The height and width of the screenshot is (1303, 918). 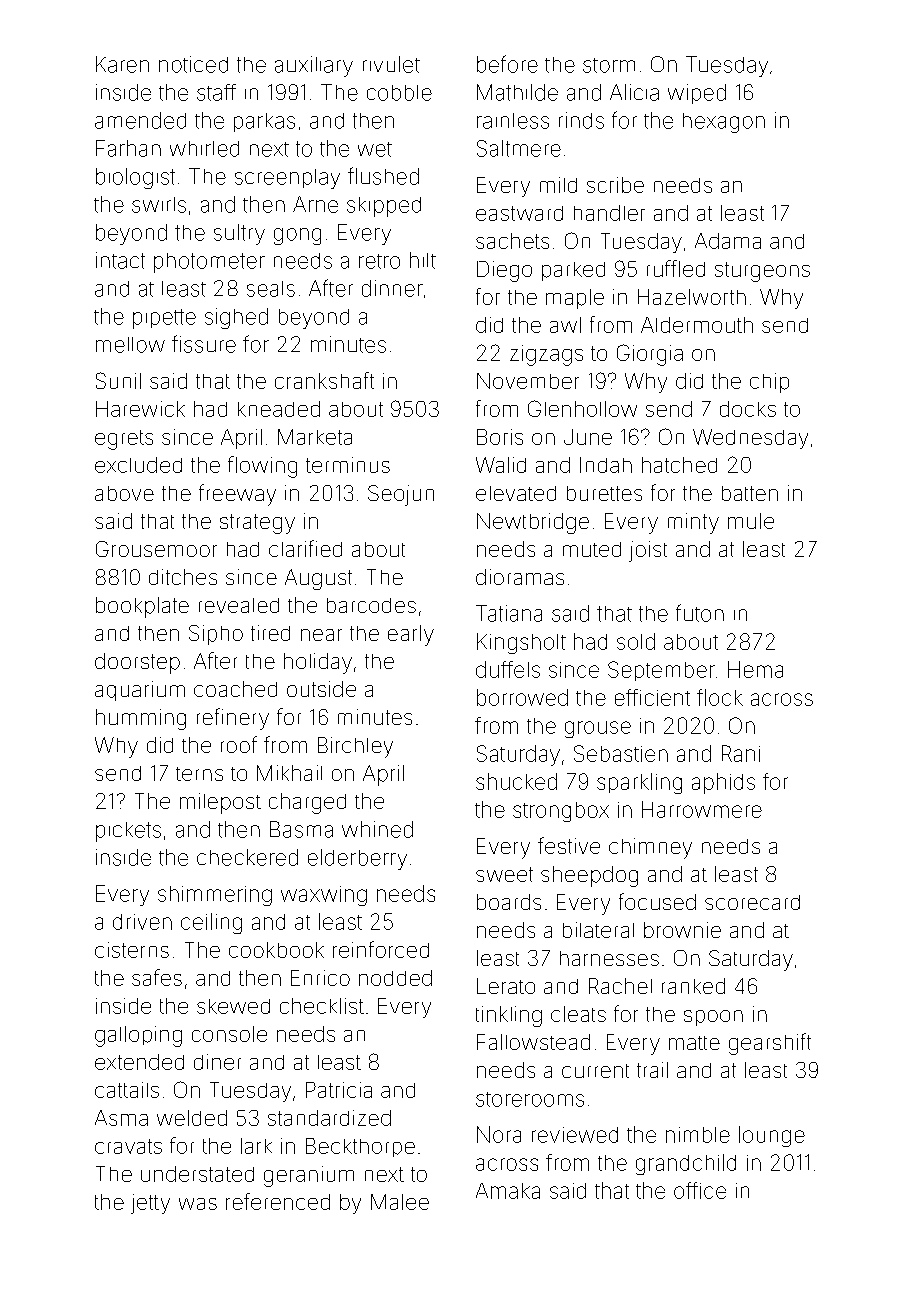 I want to click on extended, so click(x=139, y=1062).
